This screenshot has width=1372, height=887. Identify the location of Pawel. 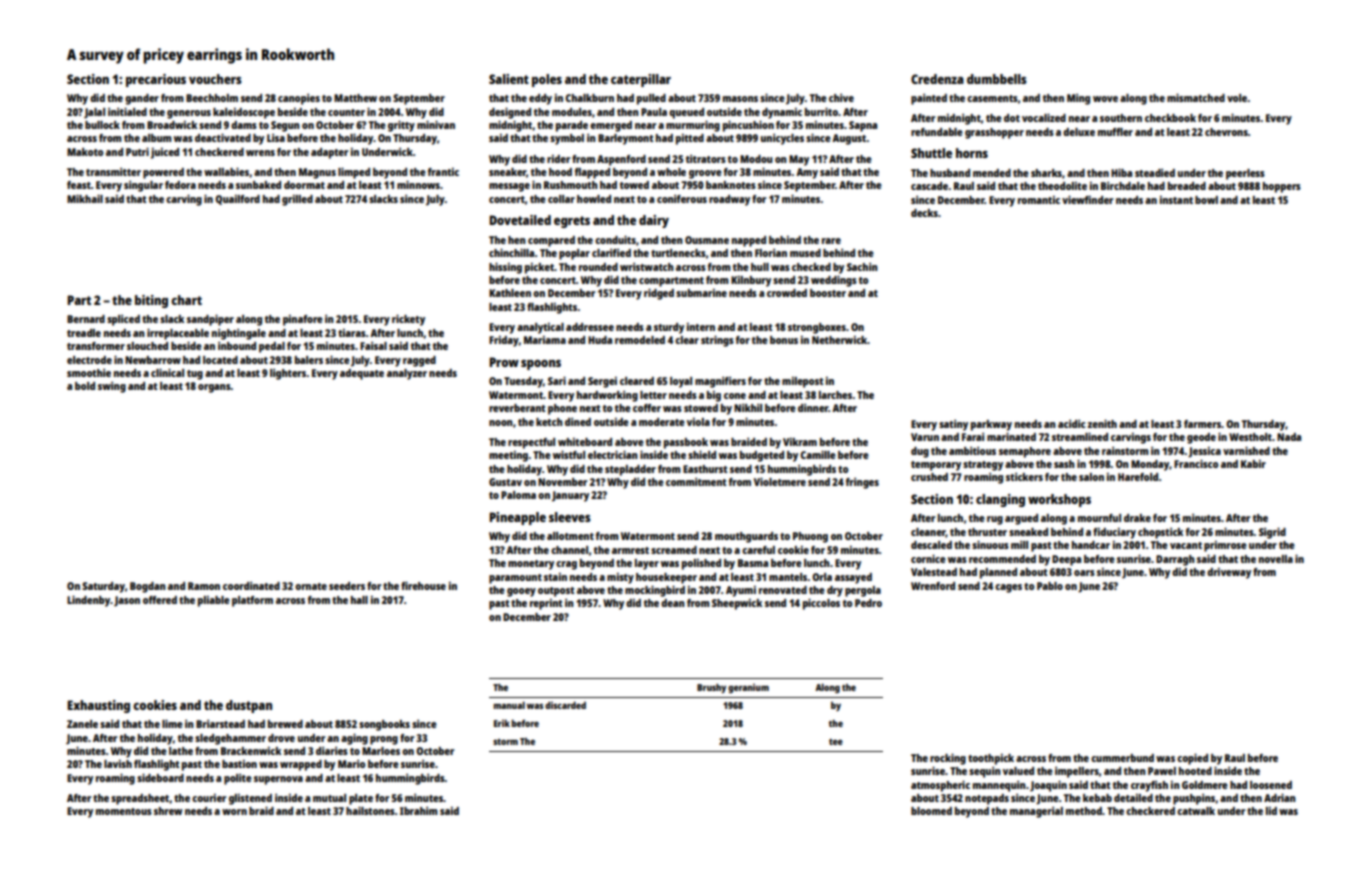
(1162, 771).
